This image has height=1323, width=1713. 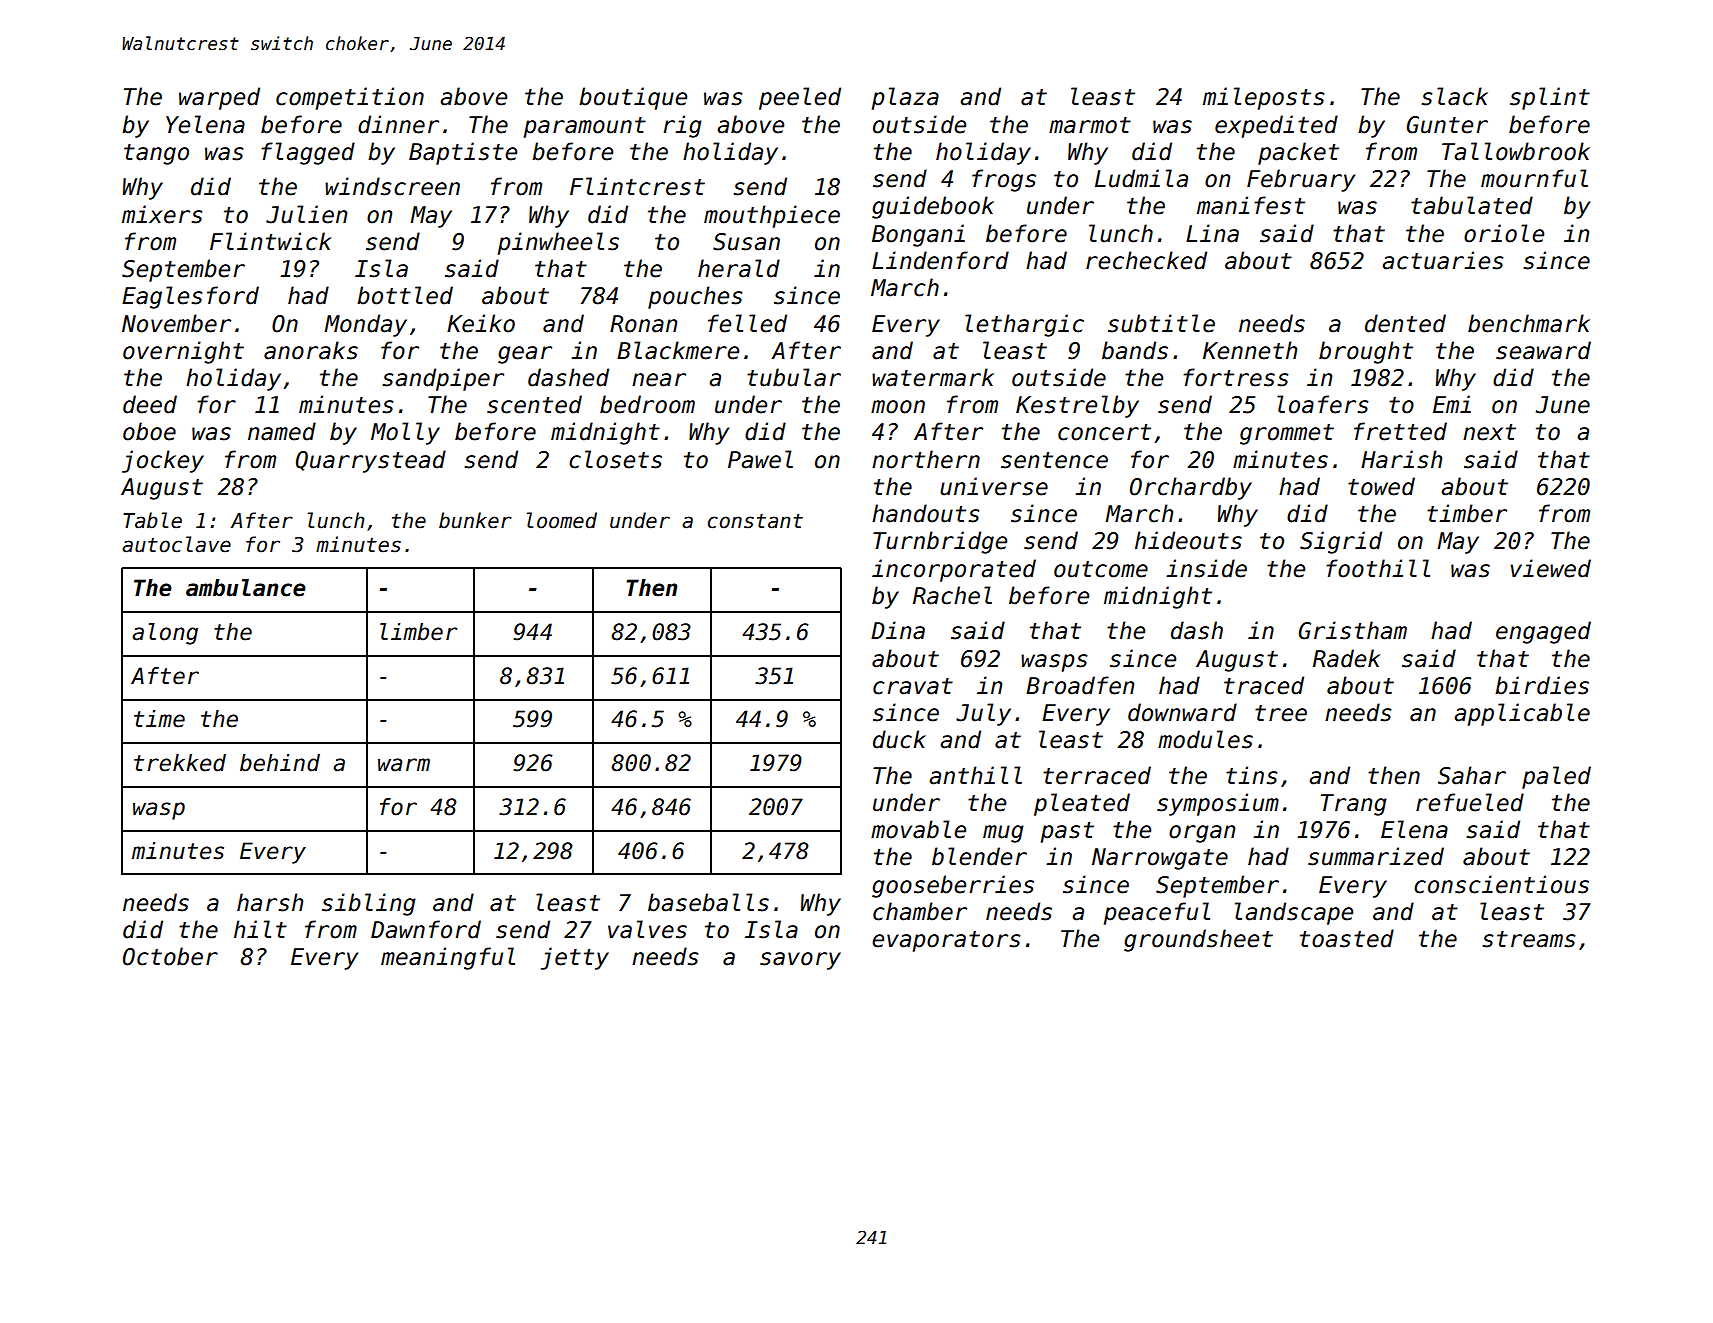 I want to click on tree, so click(x=1281, y=713).
